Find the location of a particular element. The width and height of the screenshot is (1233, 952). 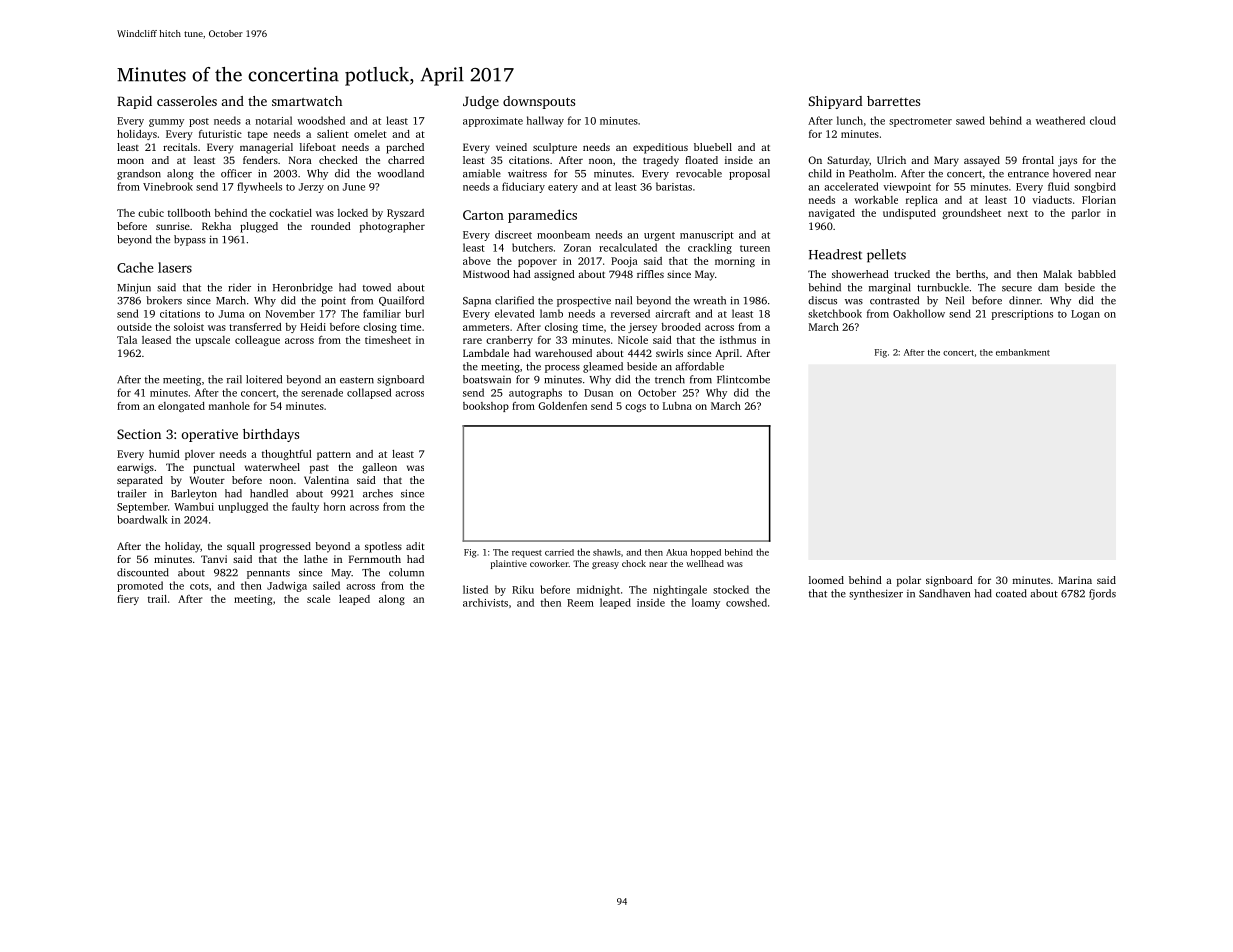

tragedy is located at coordinates (661, 161).
